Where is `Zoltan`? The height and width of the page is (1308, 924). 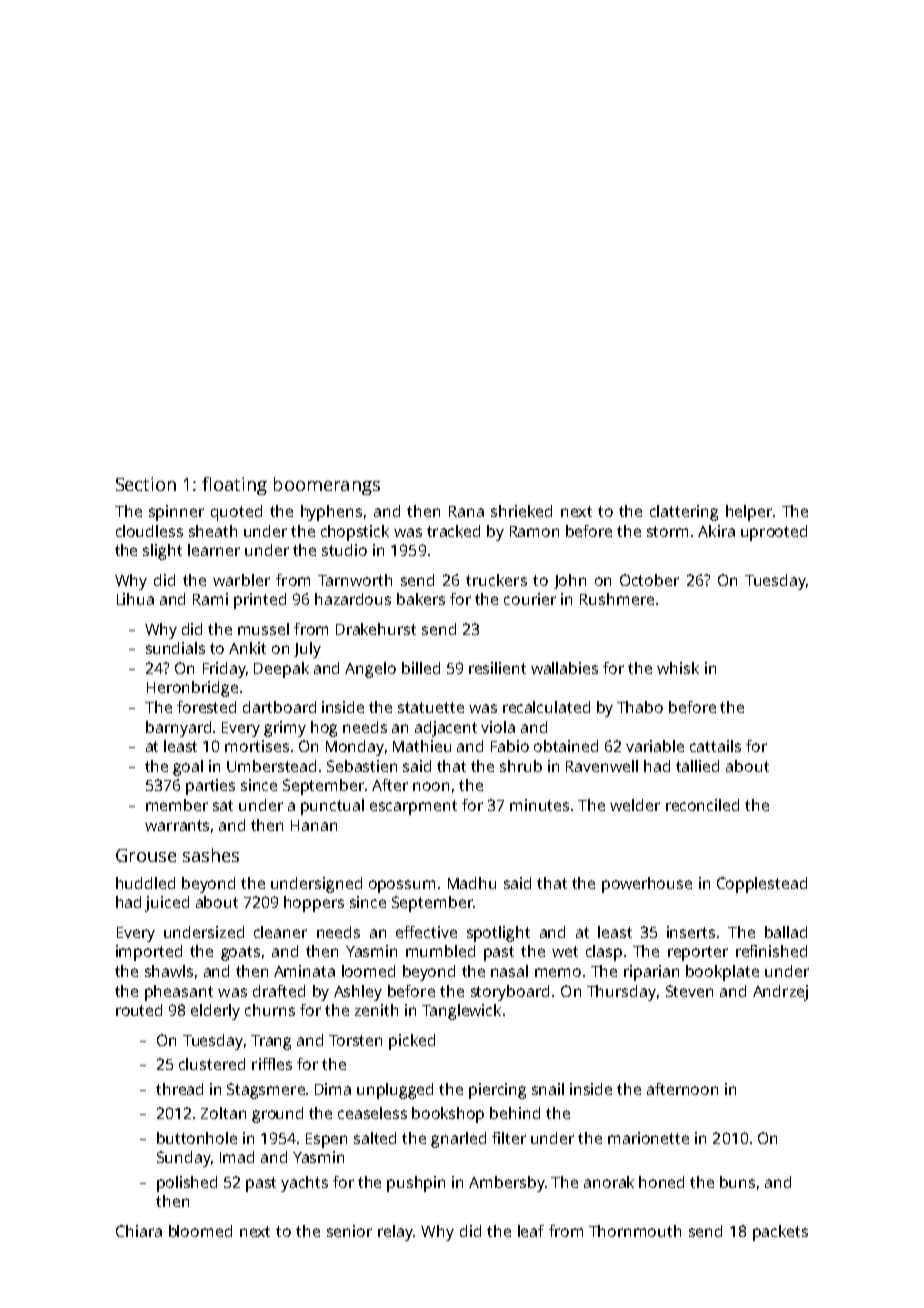
Zoltan is located at coordinates (223, 1113).
